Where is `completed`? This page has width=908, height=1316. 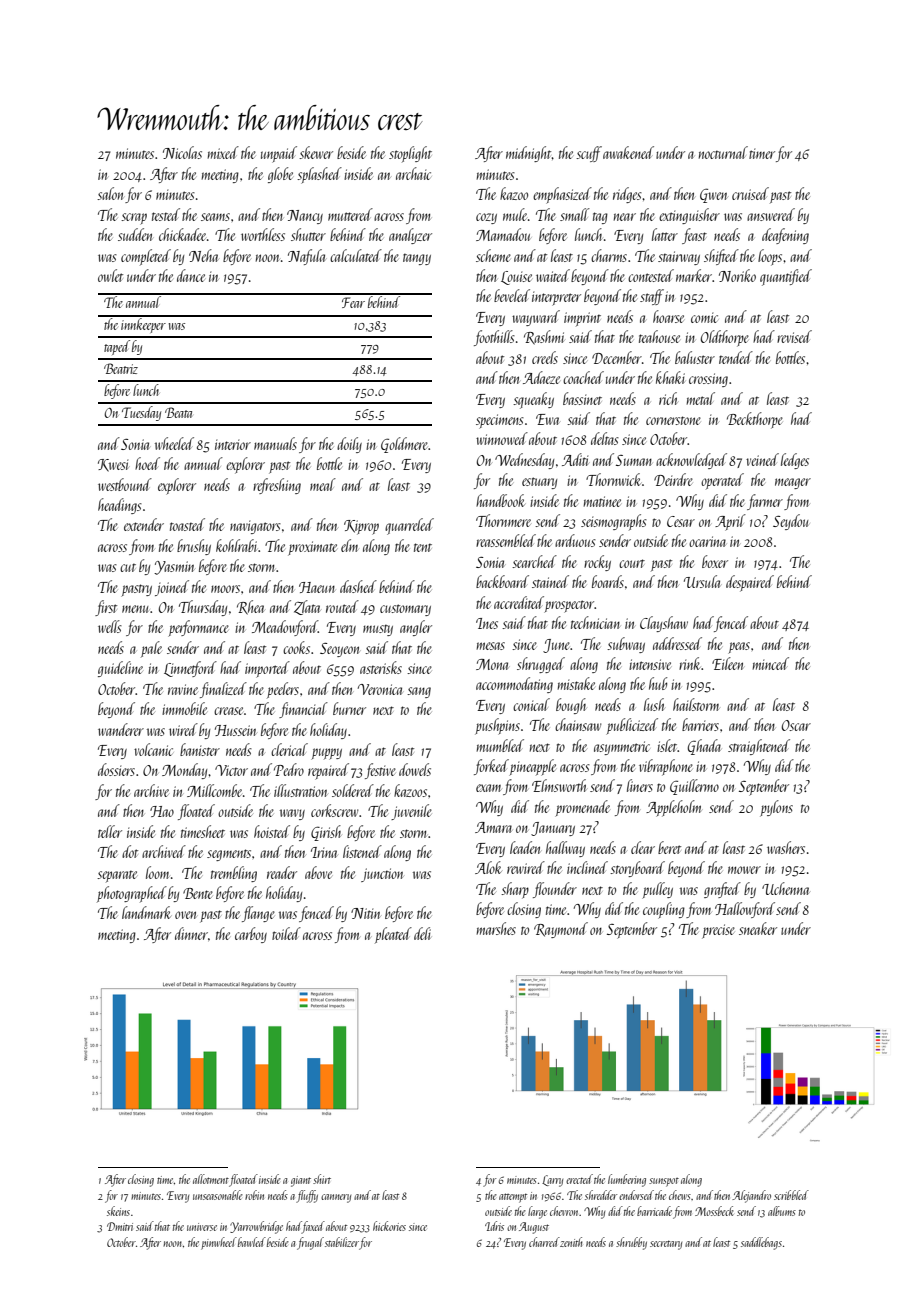
completed is located at coordinates (146, 257).
